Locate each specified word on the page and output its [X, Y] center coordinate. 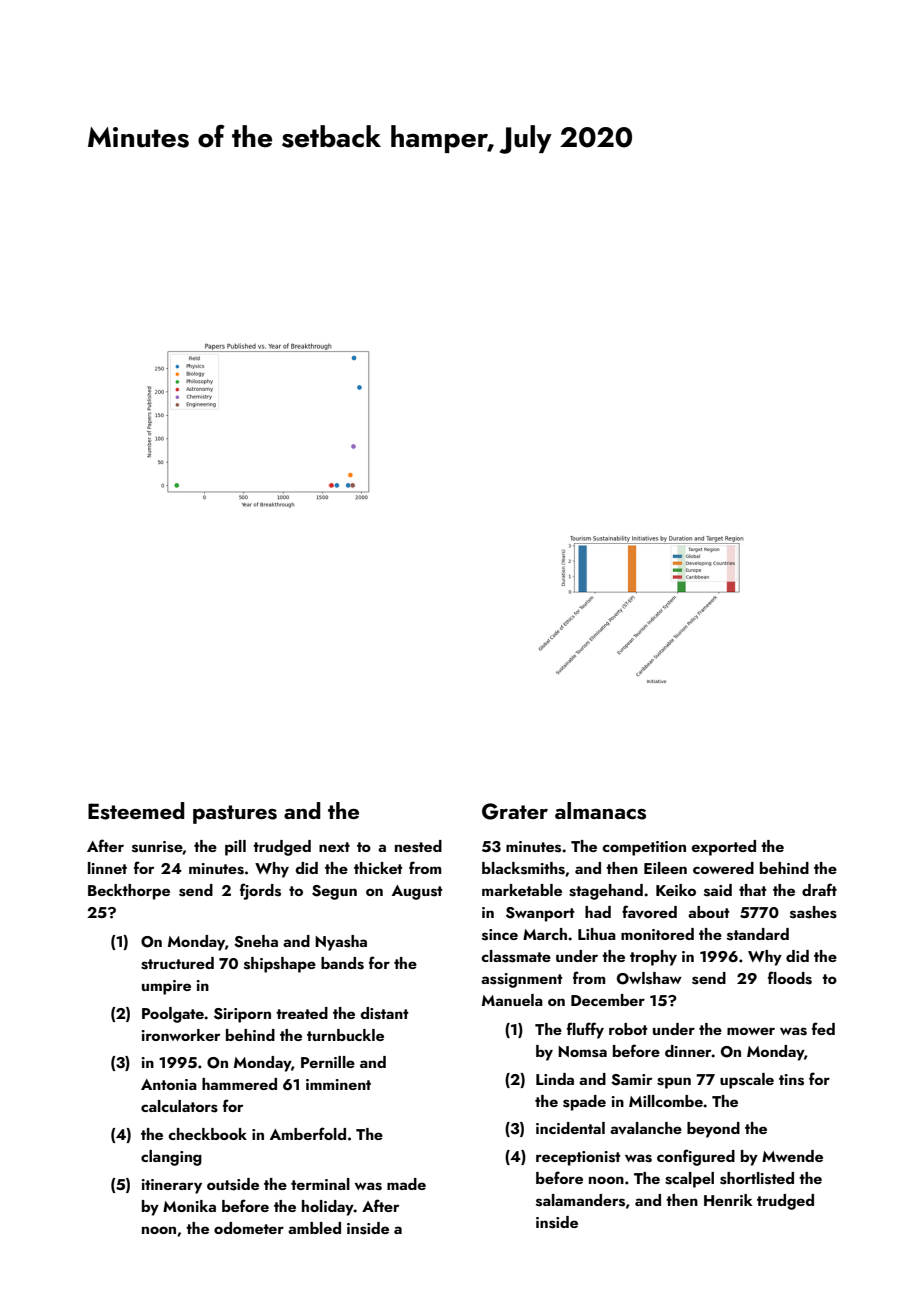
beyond [713, 1130]
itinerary [172, 1186]
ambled [314, 1228]
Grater [515, 811]
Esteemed [136, 811]
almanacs [600, 811]
